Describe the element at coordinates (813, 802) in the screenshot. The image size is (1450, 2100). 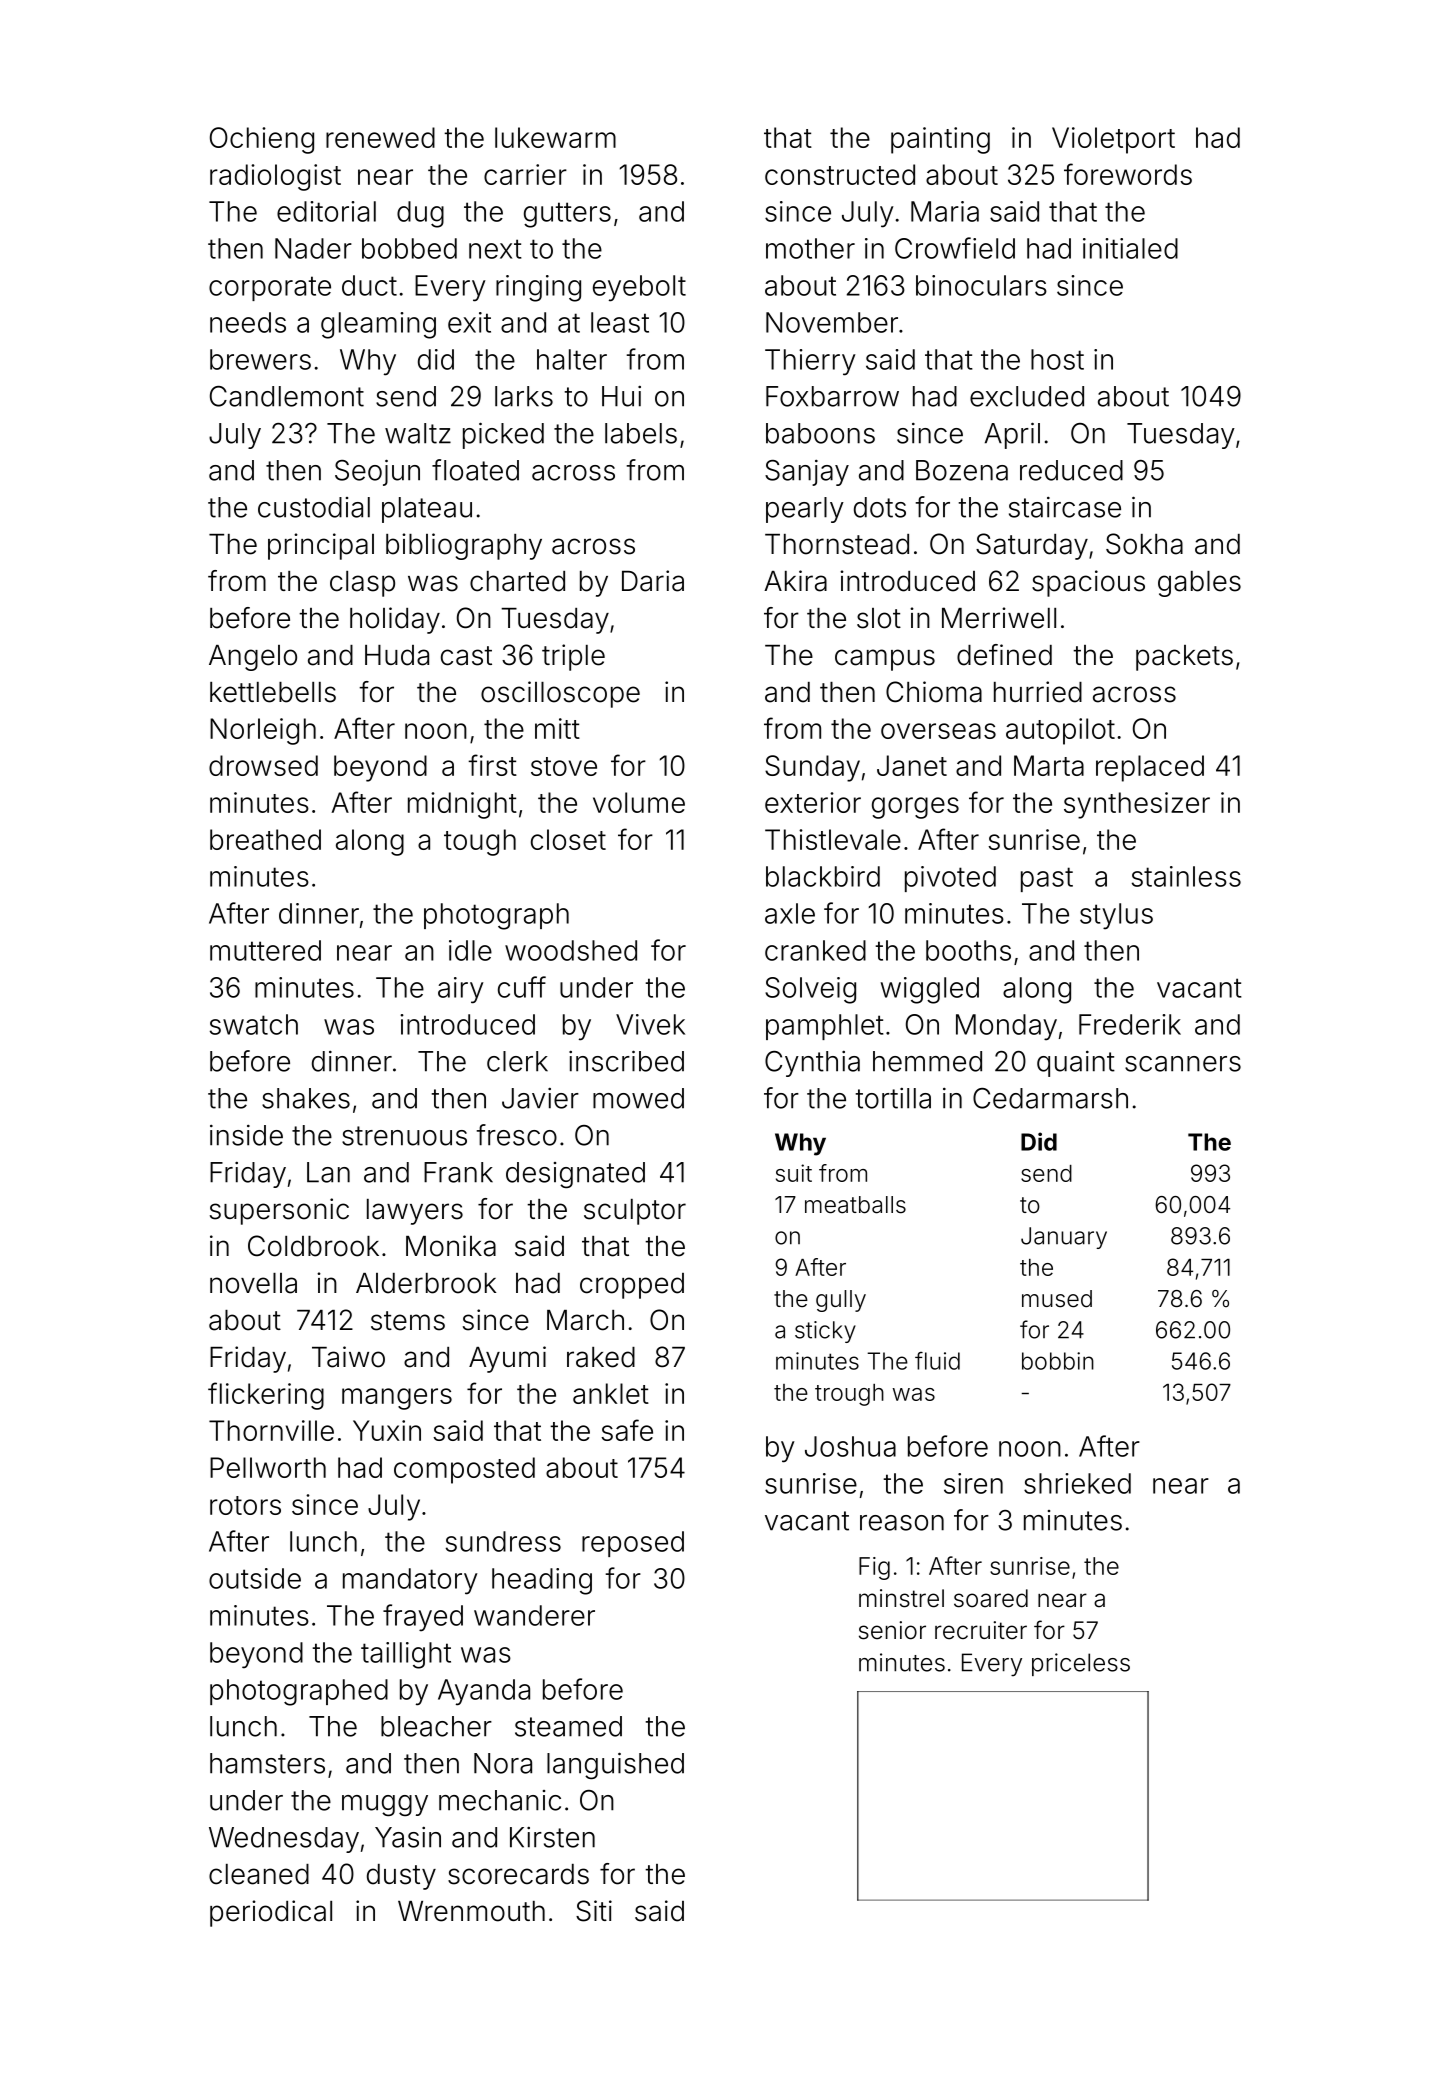
I see `exterior` at that location.
